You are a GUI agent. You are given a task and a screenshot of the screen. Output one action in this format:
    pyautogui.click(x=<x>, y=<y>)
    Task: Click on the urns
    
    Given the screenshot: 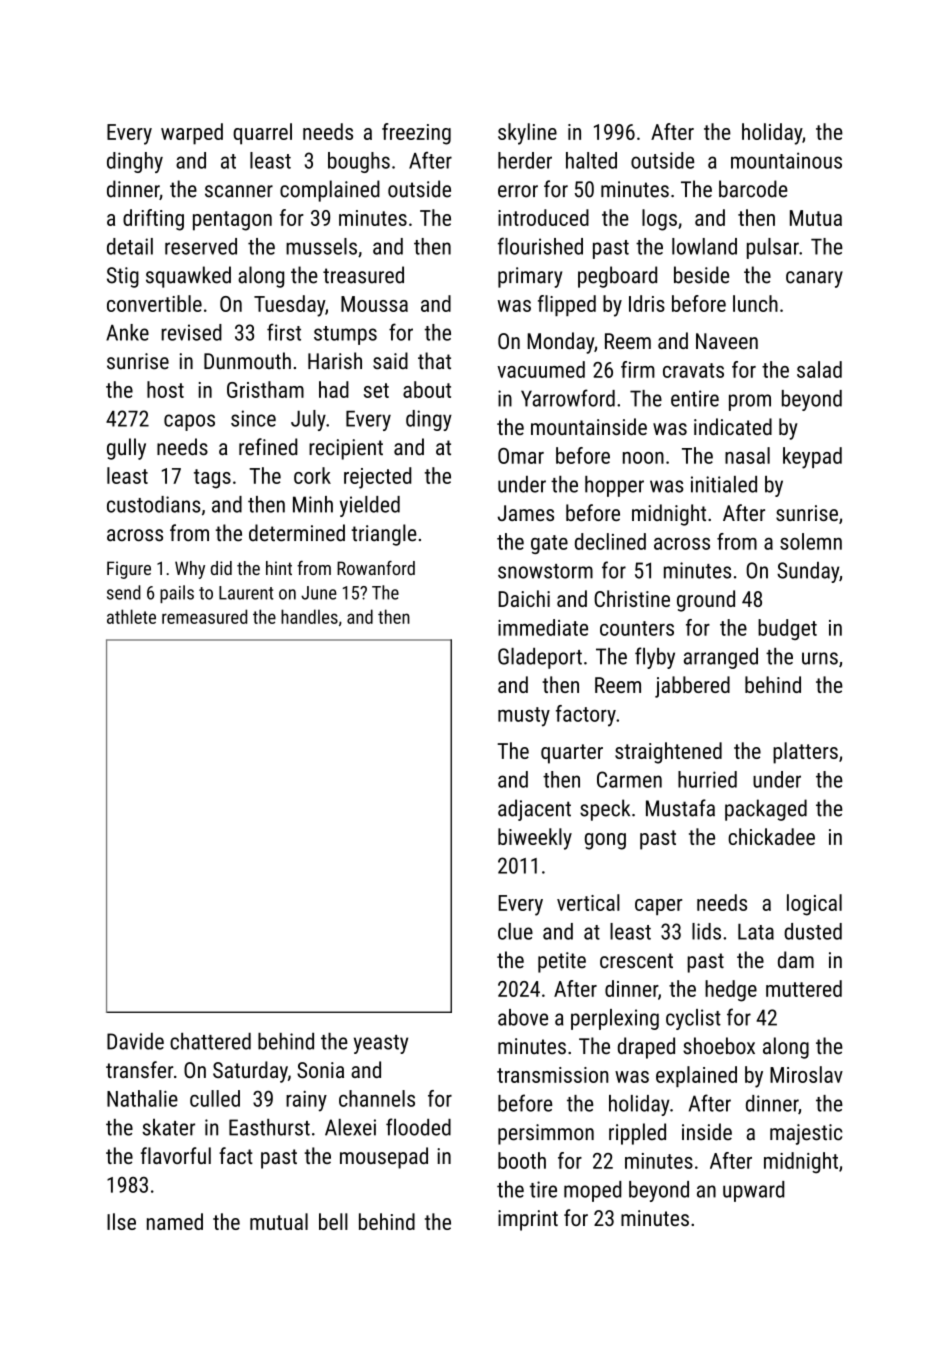 What is the action you would take?
    pyautogui.click(x=820, y=658)
